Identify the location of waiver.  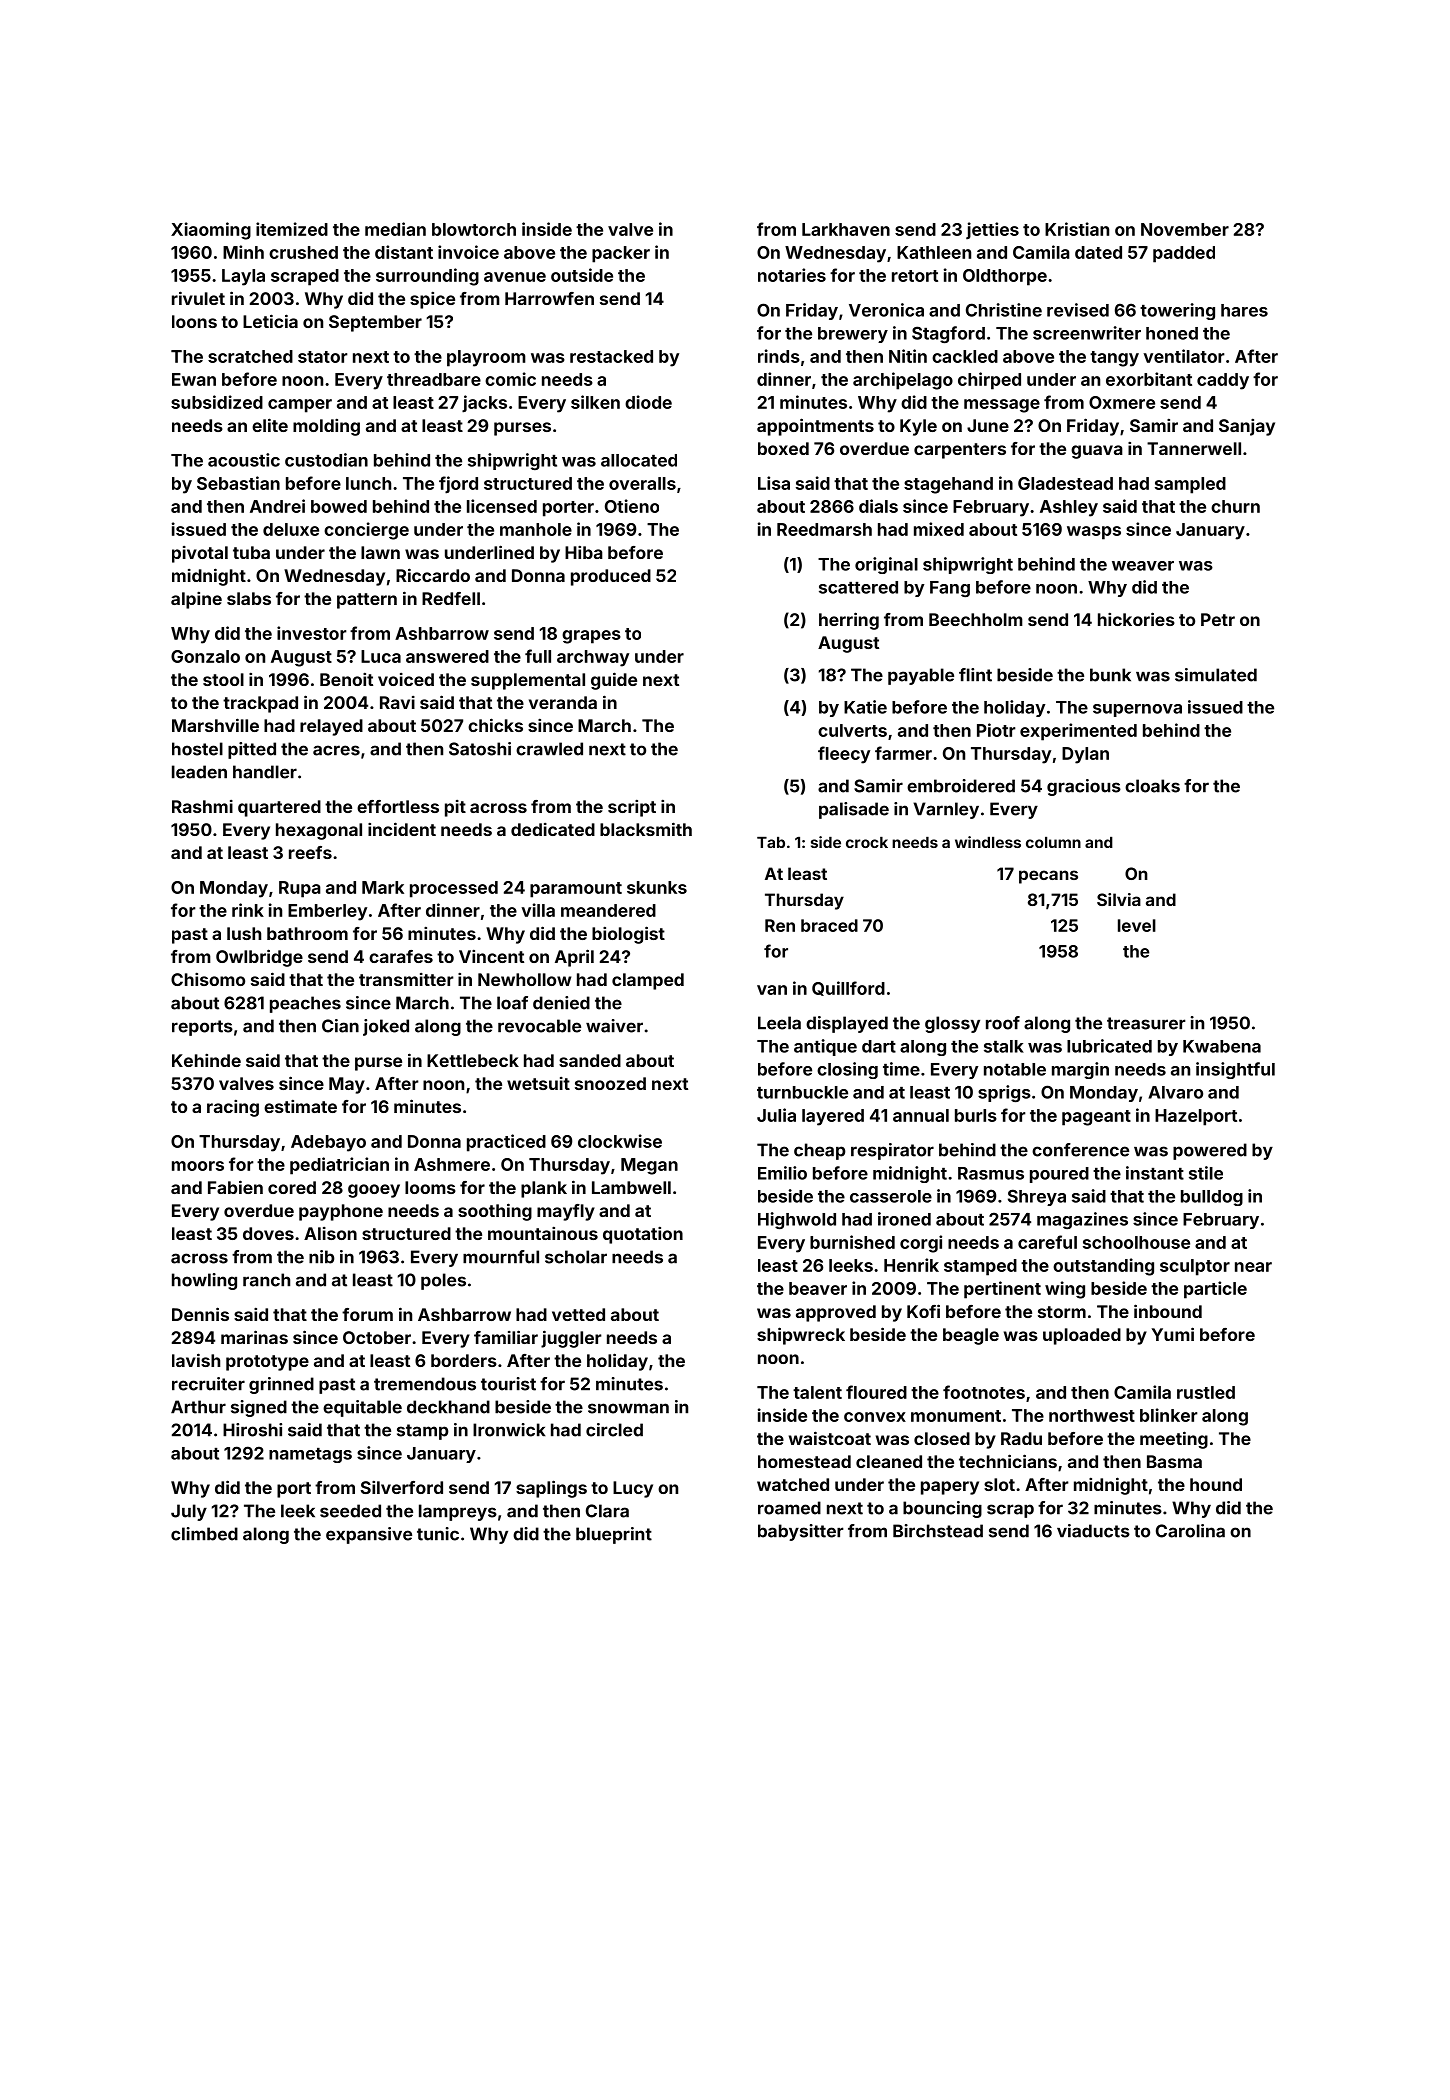
(614, 1026).
